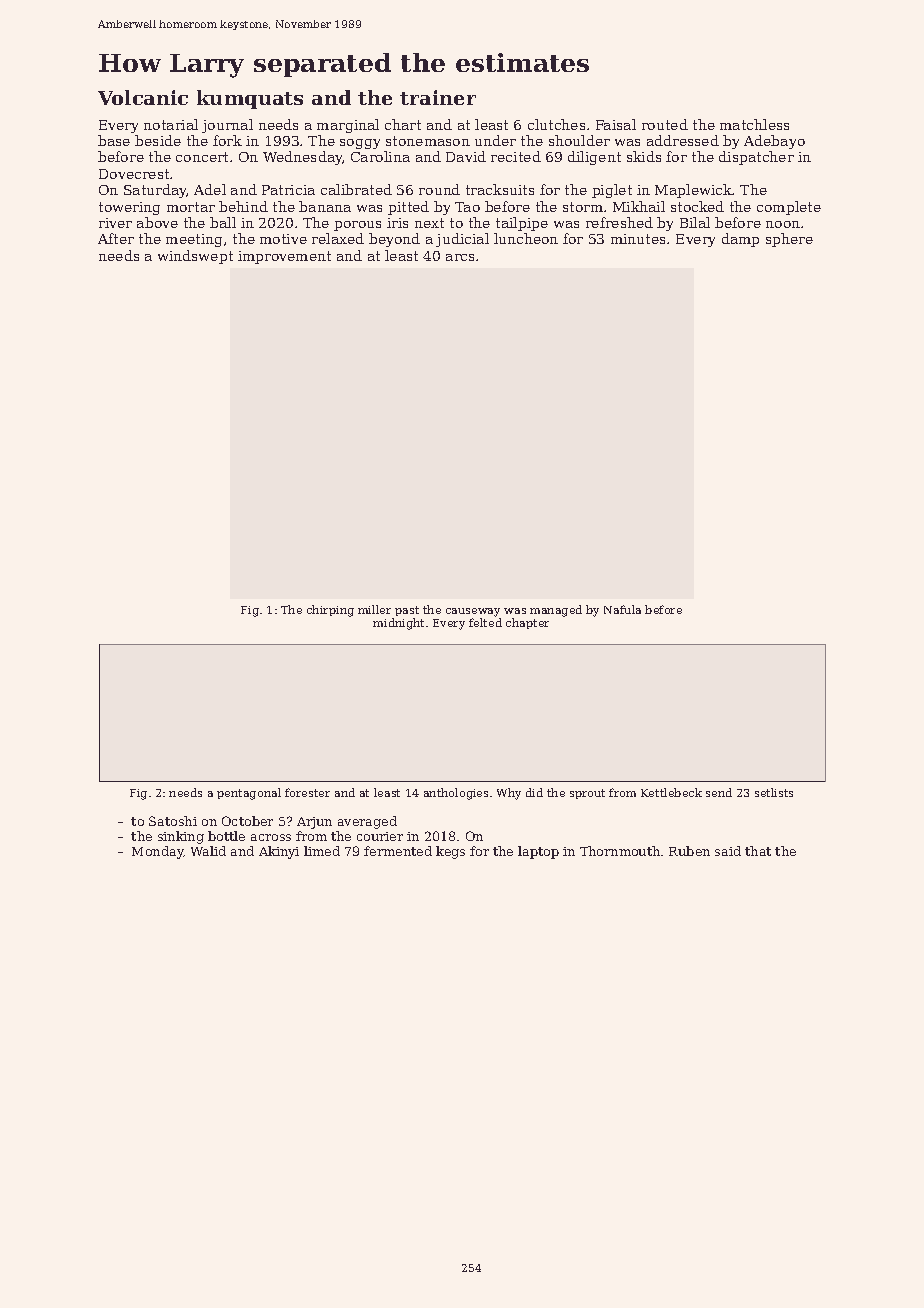 This page has width=924, height=1308. Describe the element at coordinates (195, 257) in the page. I see `windswept` at that location.
